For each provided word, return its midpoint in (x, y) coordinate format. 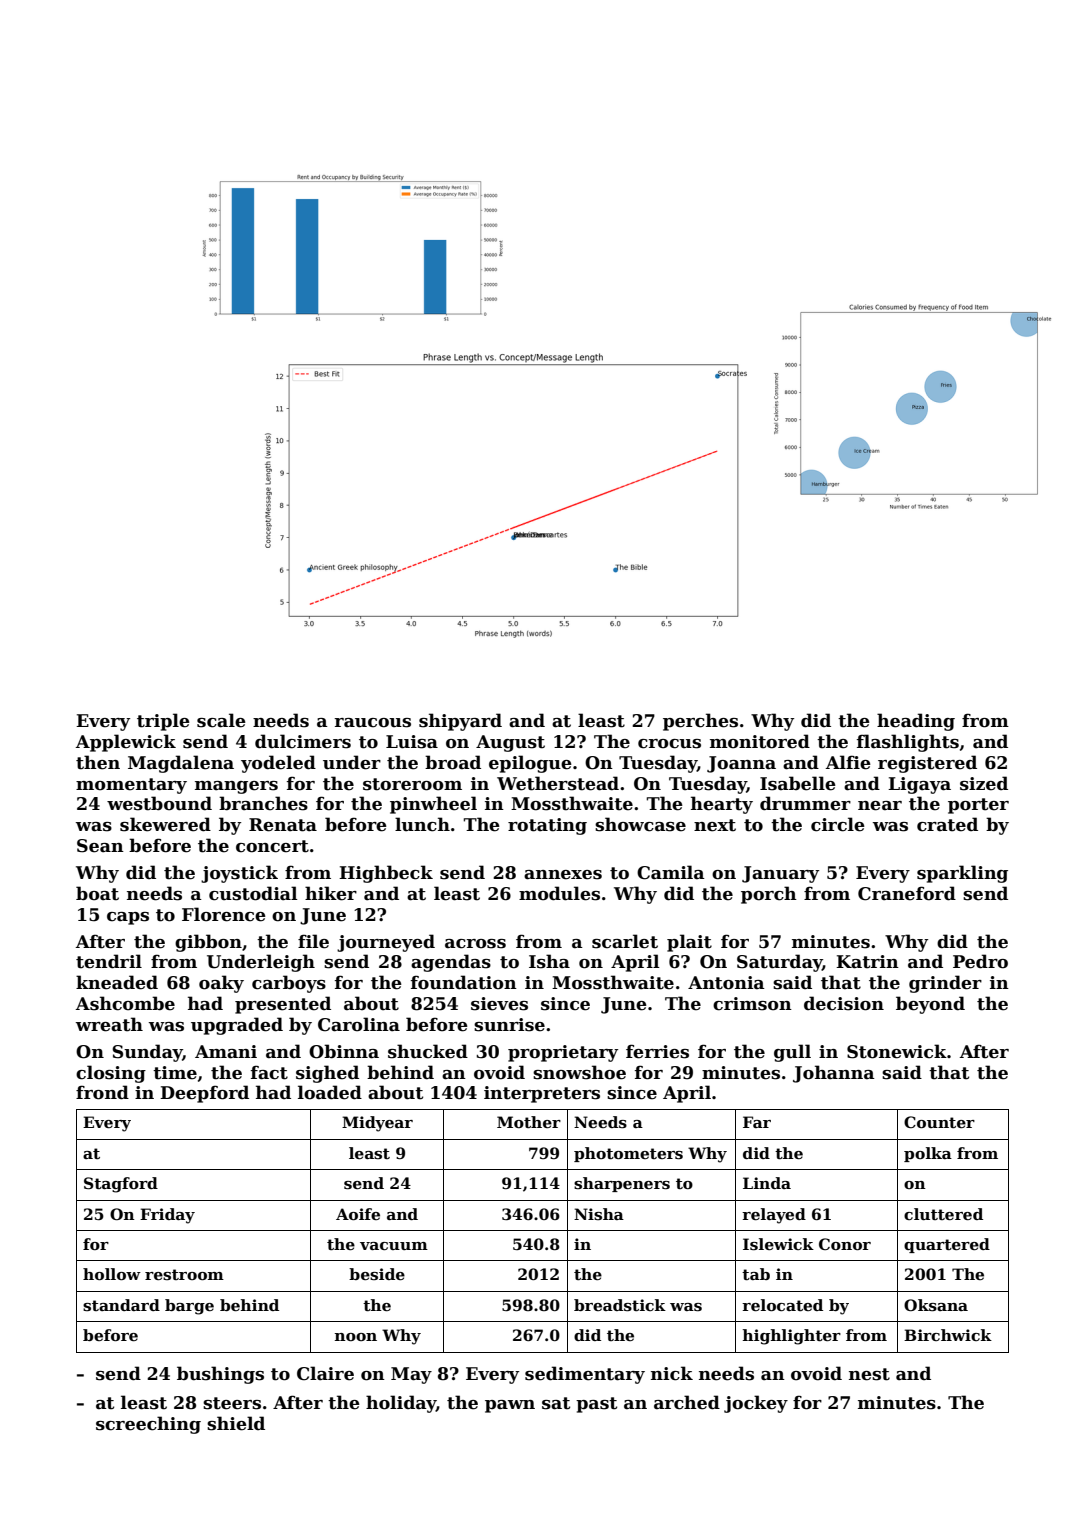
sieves (499, 1004)
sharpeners (622, 1184)
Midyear (377, 1124)
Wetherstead (558, 783)
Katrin (867, 962)
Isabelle (798, 783)
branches (263, 803)
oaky (221, 984)
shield (236, 1423)
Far (757, 1122)
